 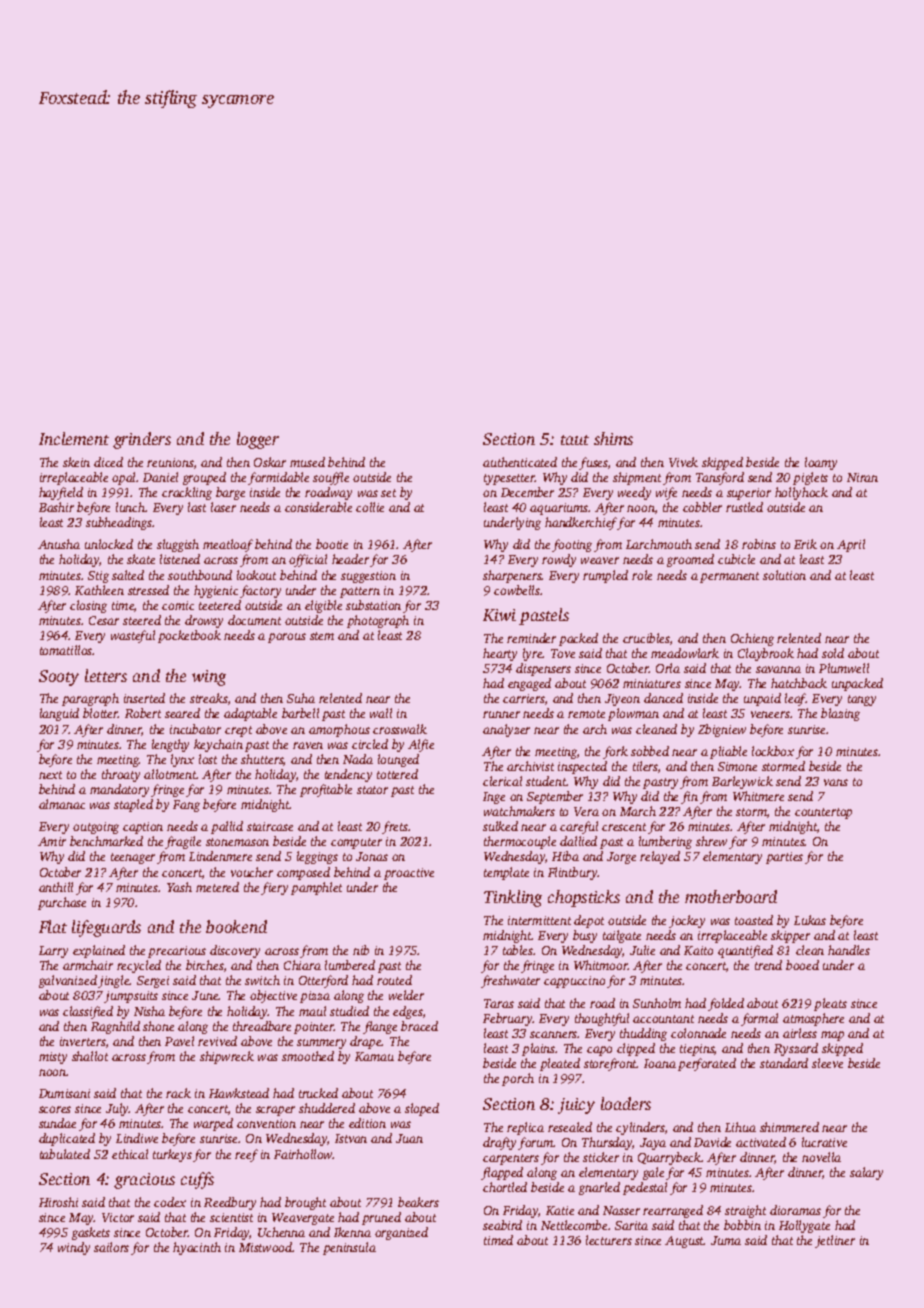 I want to click on beakers, so click(x=418, y=1202).
